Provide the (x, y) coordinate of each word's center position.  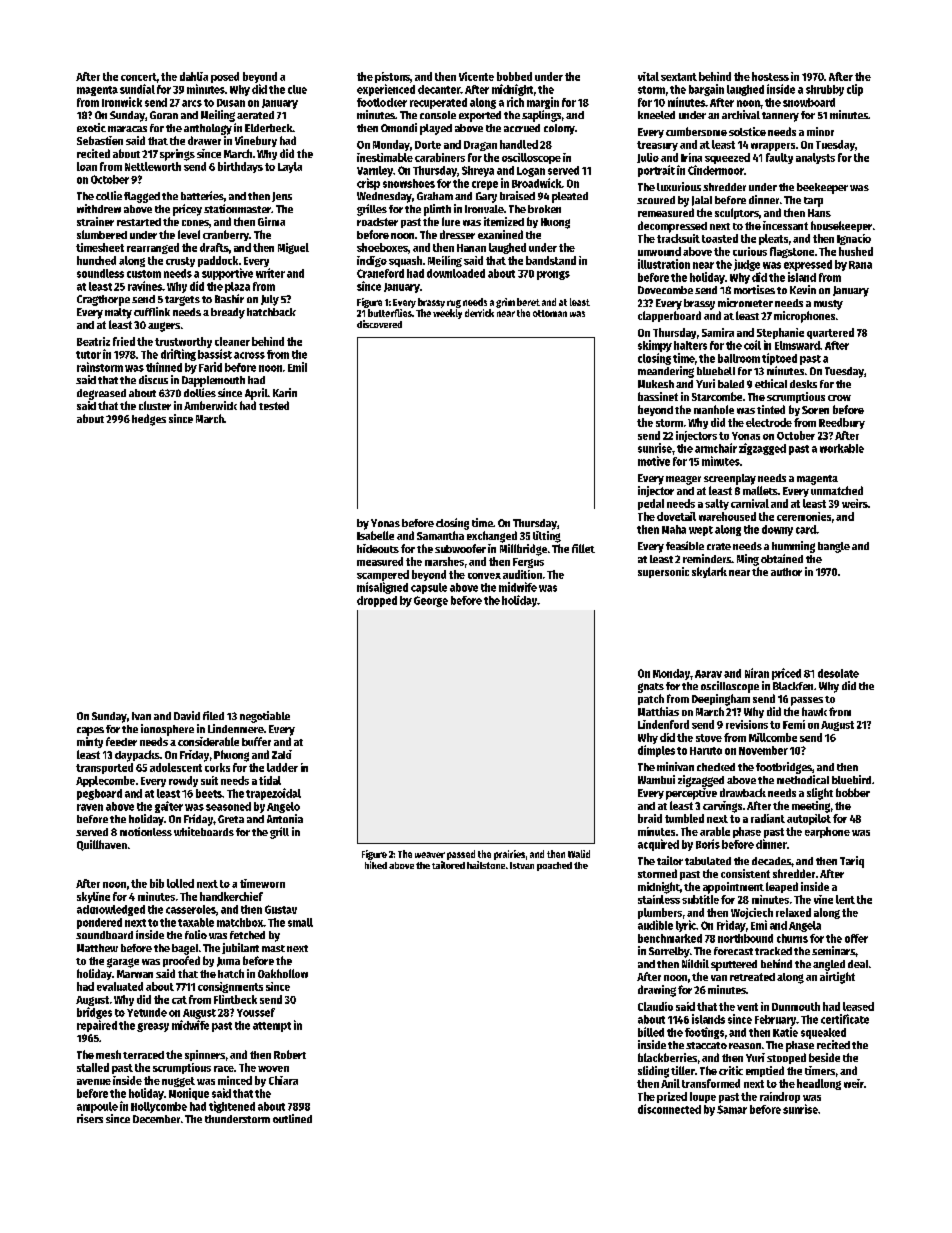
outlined (292, 1118)
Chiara (283, 1080)
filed (213, 715)
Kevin (803, 289)
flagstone (792, 252)
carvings (722, 807)
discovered (379, 324)
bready (228, 313)
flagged (142, 197)
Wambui (656, 779)
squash (405, 261)
